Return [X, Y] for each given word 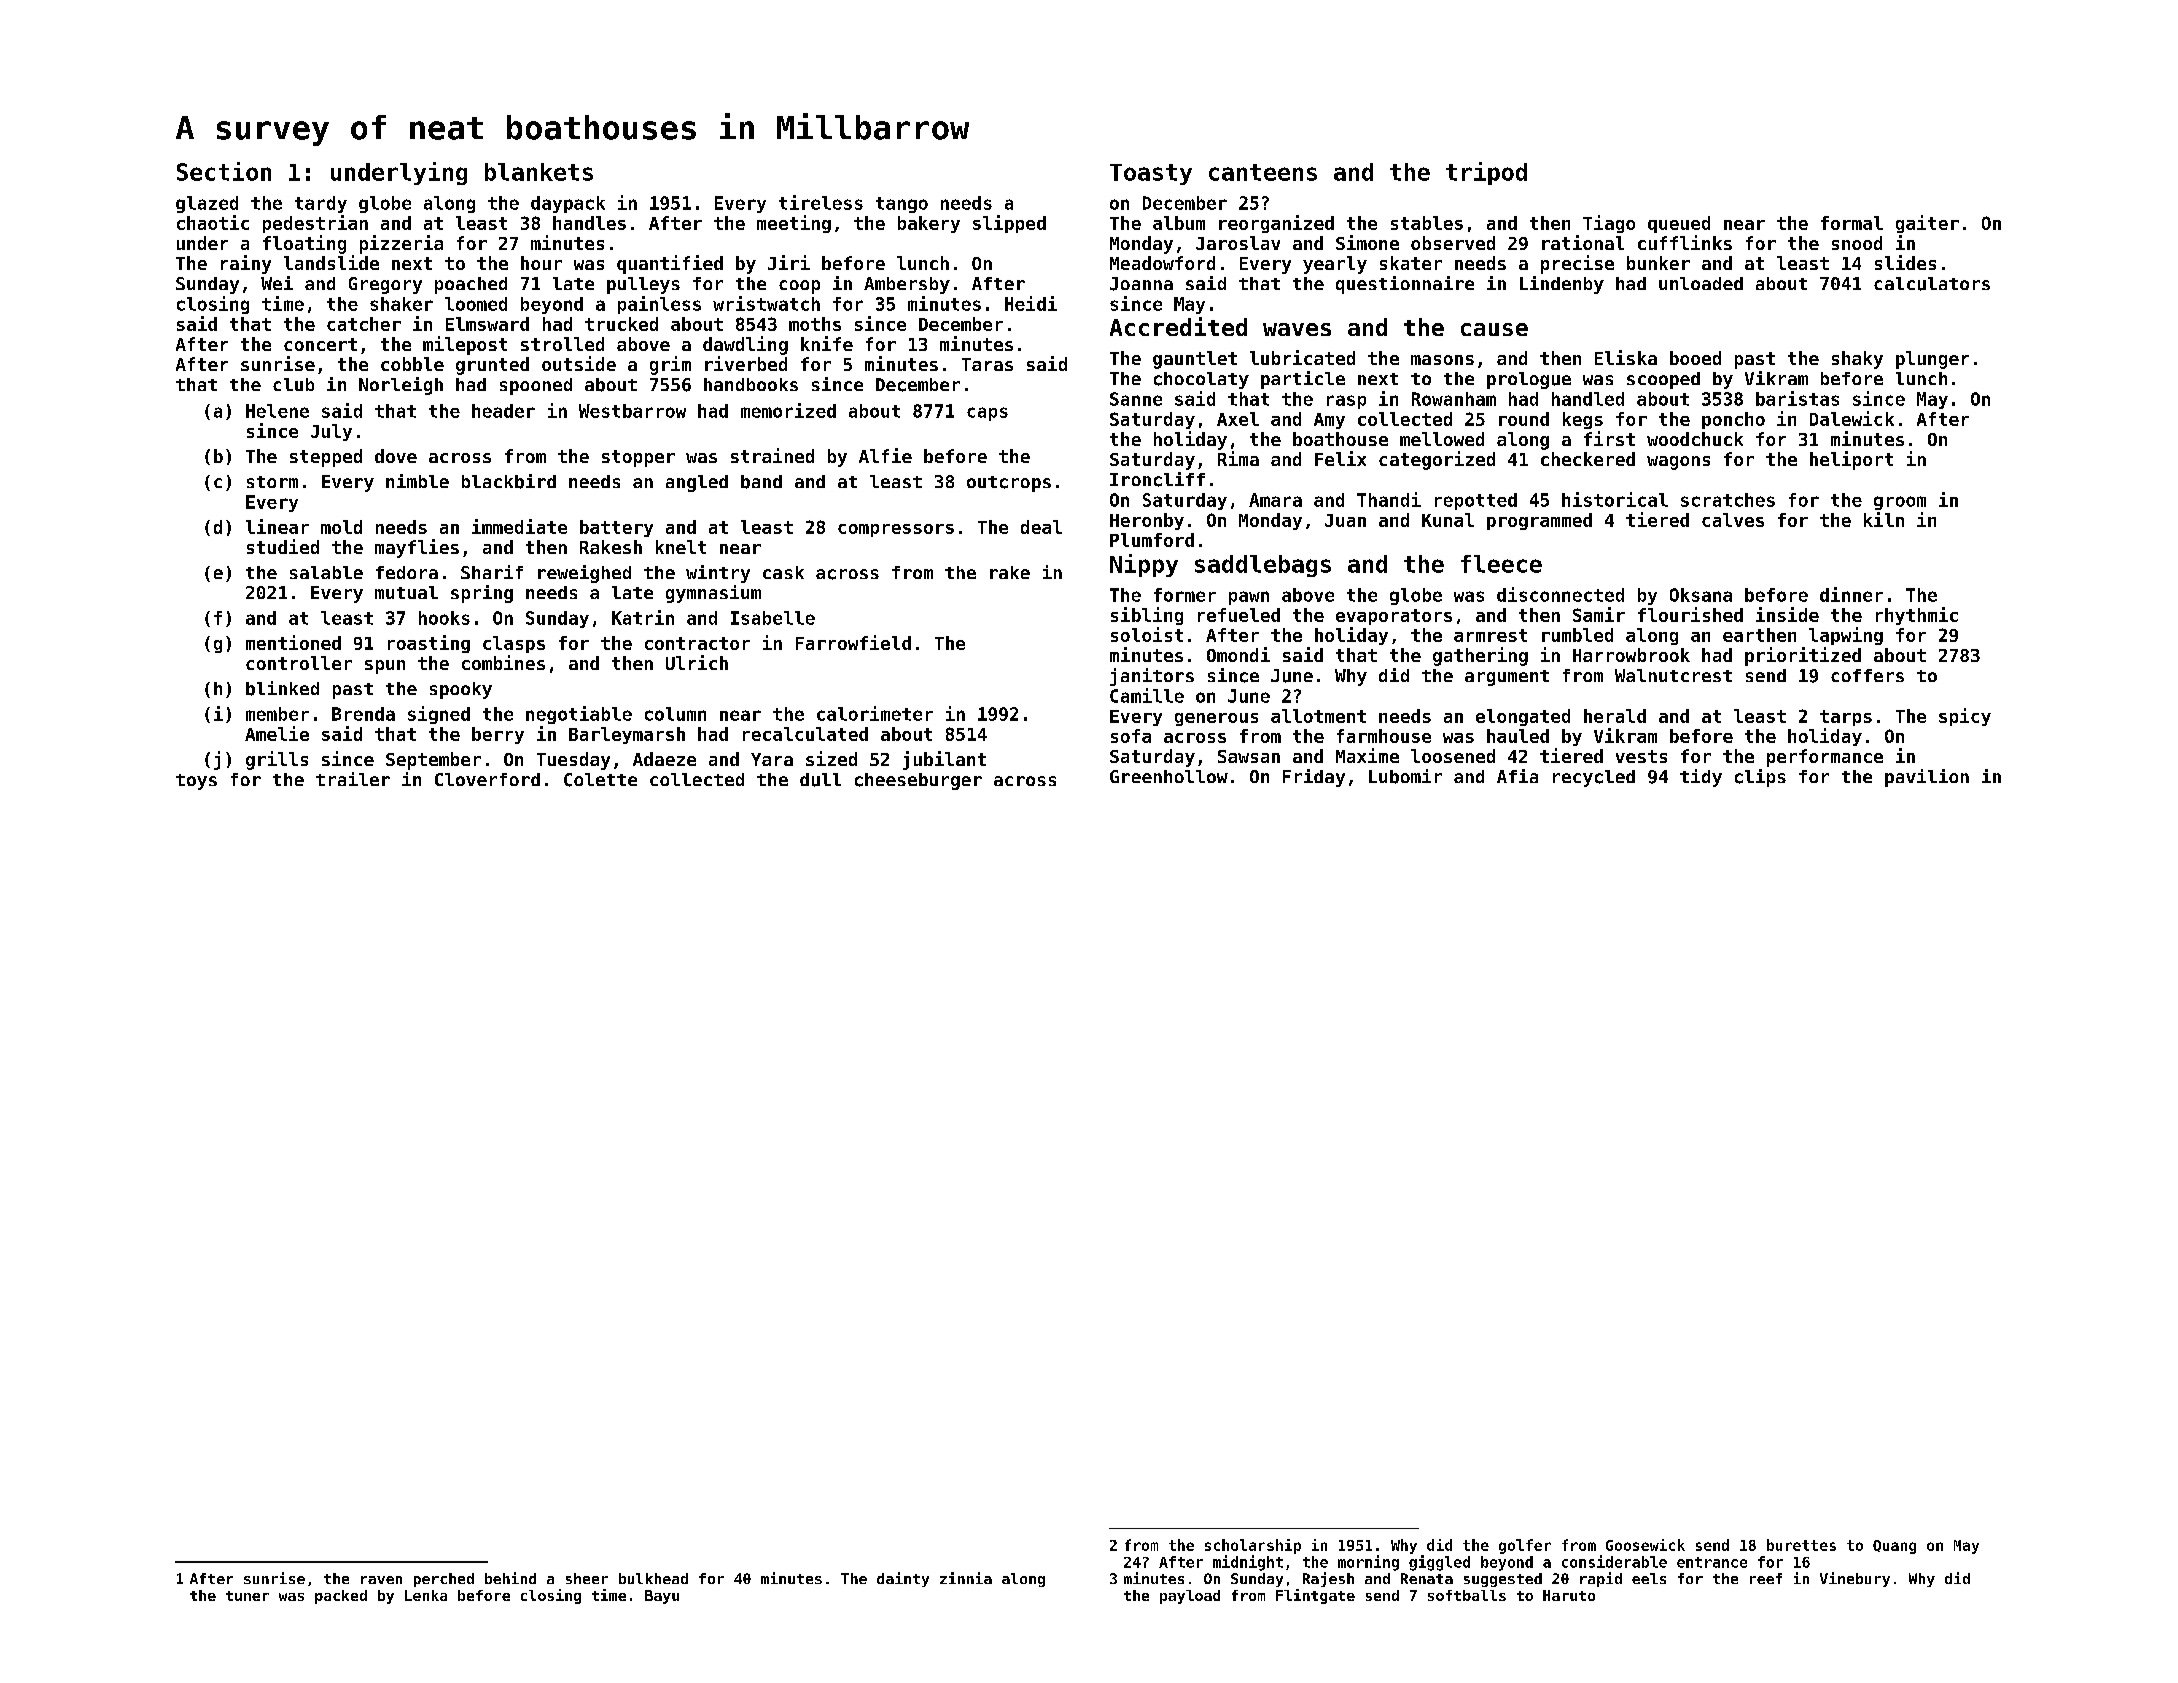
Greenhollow [1169, 776]
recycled [1594, 778]
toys [196, 782]
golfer [1525, 1546]
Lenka [426, 1595]
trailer [353, 779]
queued [1679, 224]
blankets [539, 172]
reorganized [1276, 224]
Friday [1314, 778]
